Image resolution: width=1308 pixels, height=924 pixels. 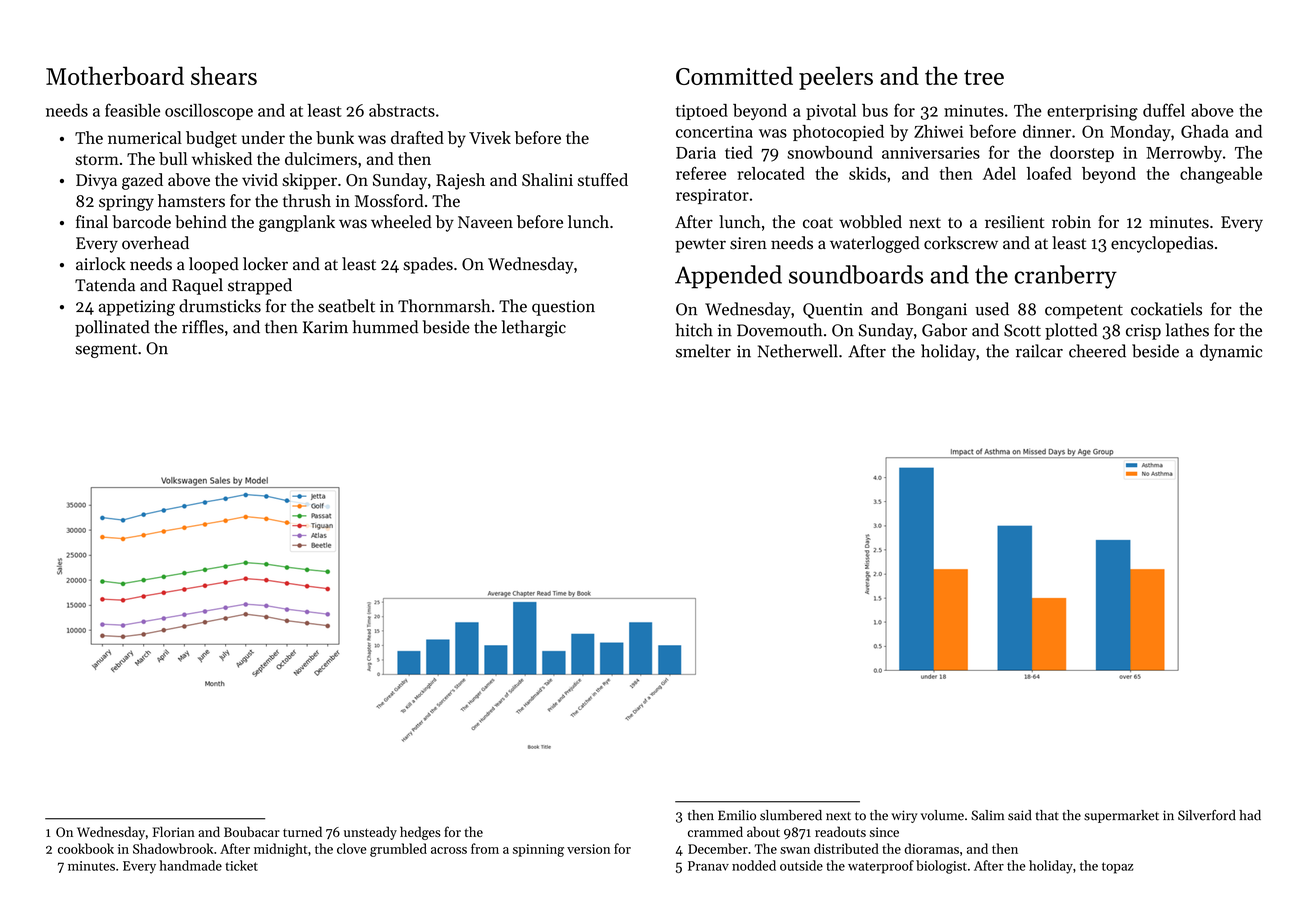 What do you see at coordinates (490, 137) in the screenshot?
I see `Vivek` at bounding box center [490, 137].
